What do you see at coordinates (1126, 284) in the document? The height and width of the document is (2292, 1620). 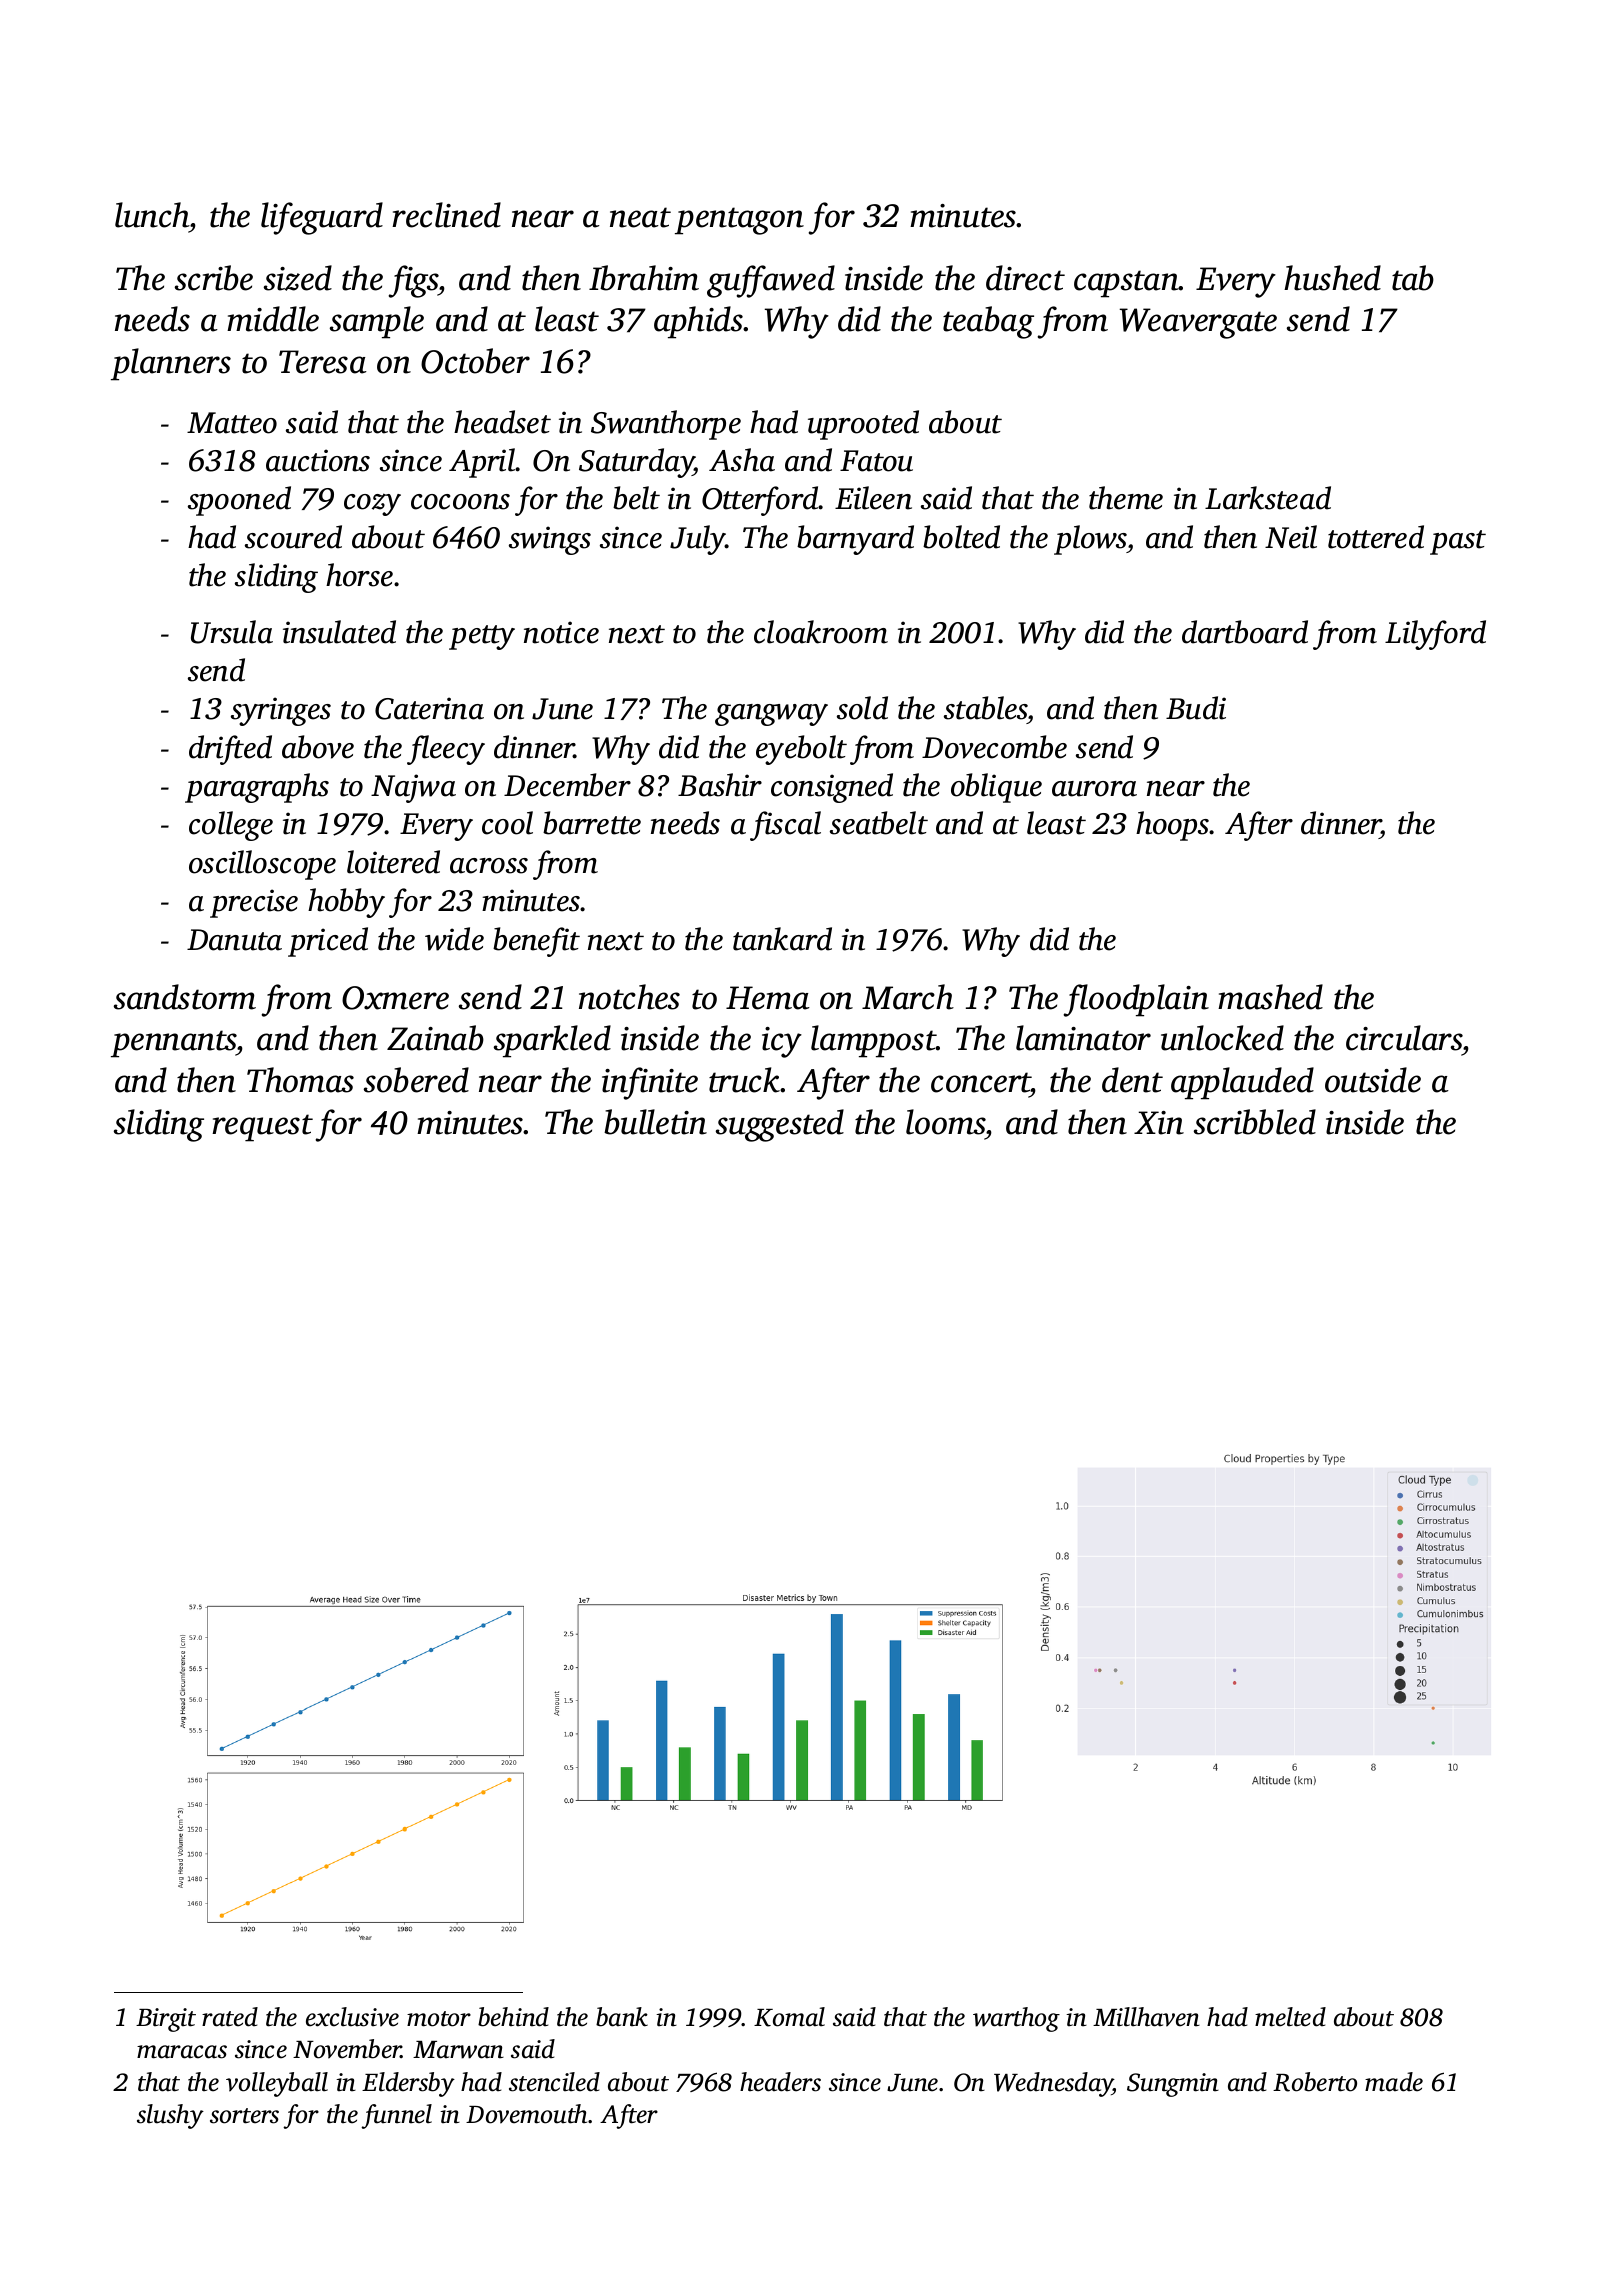 I see `capstan` at bounding box center [1126, 284].
